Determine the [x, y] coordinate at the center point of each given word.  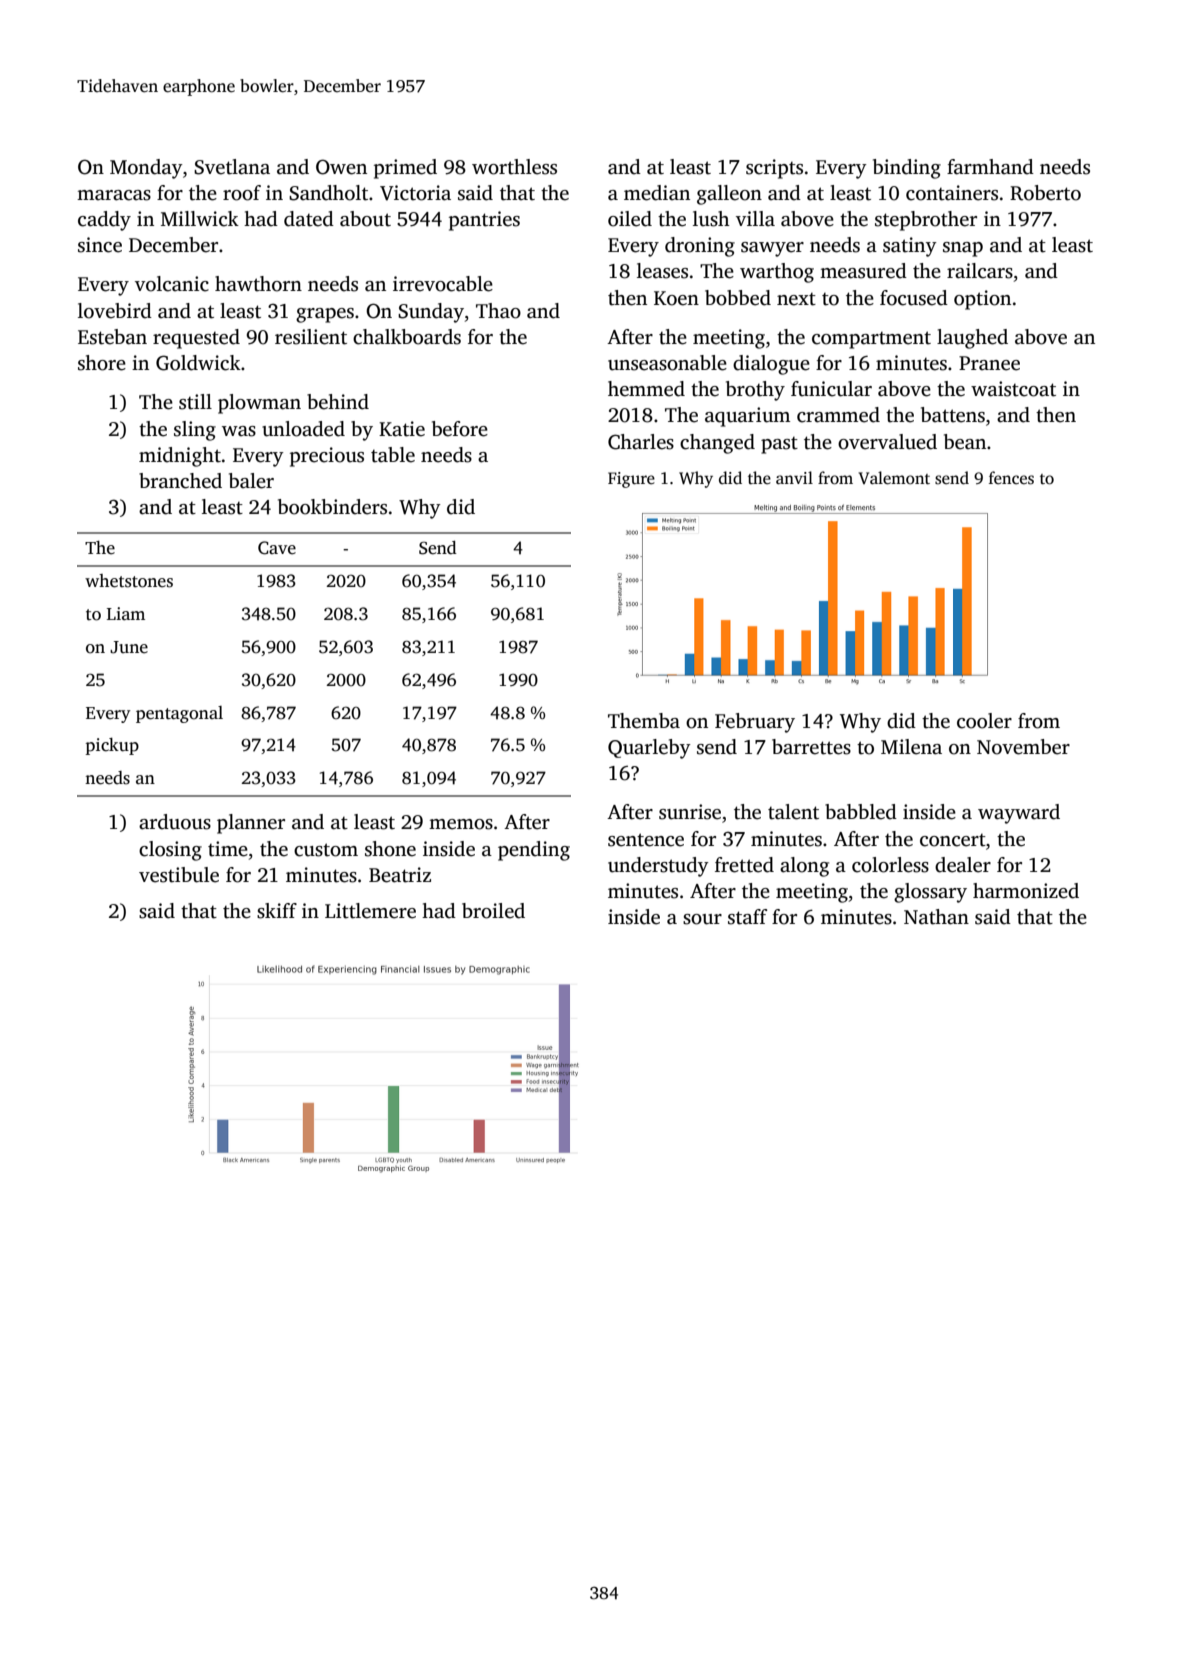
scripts [774, 169]
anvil [794, 477]
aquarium [747, 417]
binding [907, 169]
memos [461, 824]
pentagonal [179, 714]
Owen [341, 167]
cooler [984, 721]
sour [702, 919]
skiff [277, 911]
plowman [259, 404]
